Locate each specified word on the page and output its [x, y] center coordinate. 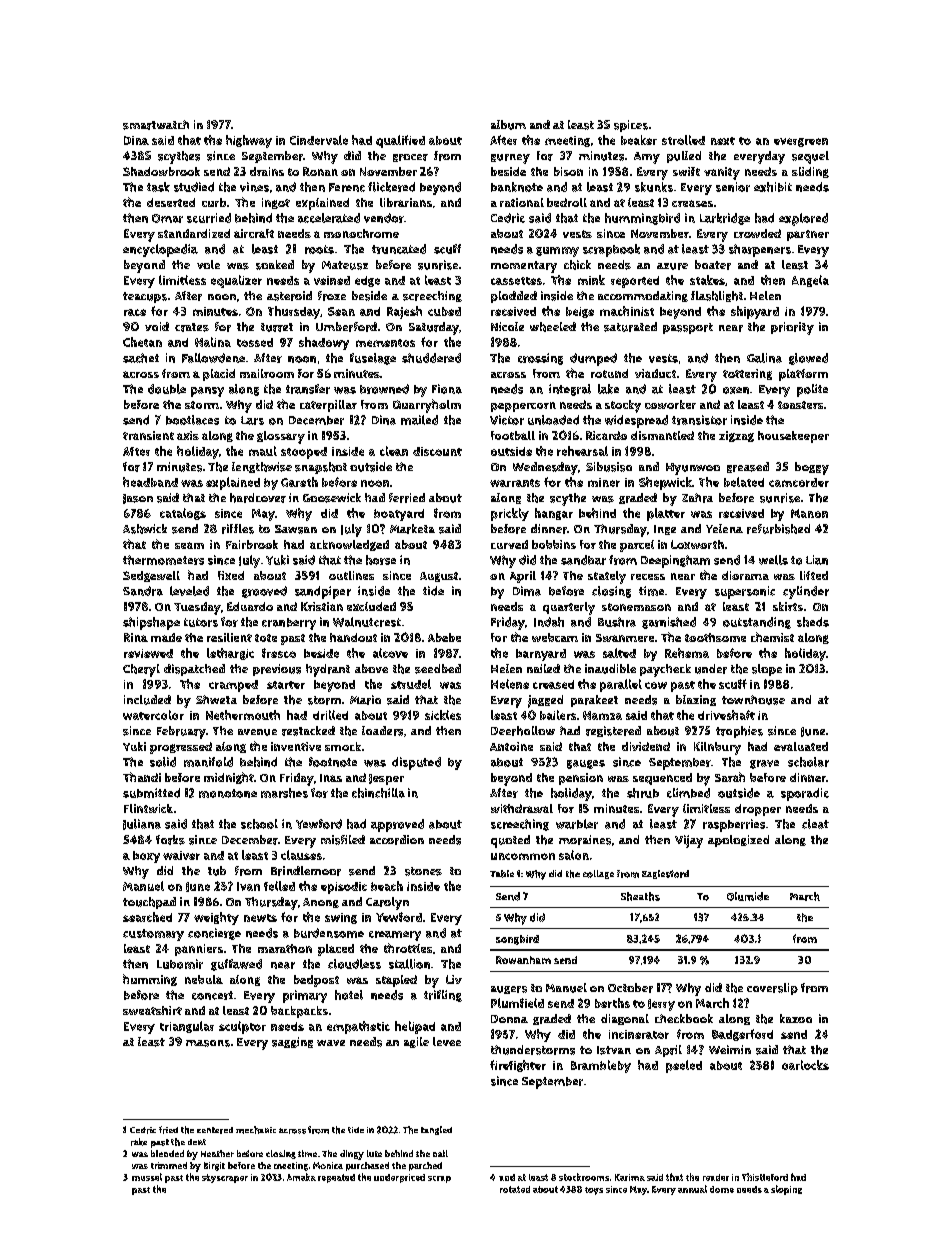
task [158, 187]
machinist [627, 311]
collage [598, 874]
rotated [515, 1189]
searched [147, 917]
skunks [654, 187]
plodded [514, 297]
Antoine [511, 746]
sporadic [805, 794]
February [181, 732]
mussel [147, 1177]
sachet [141, 358]
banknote [517, 187]
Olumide [748, 896]
